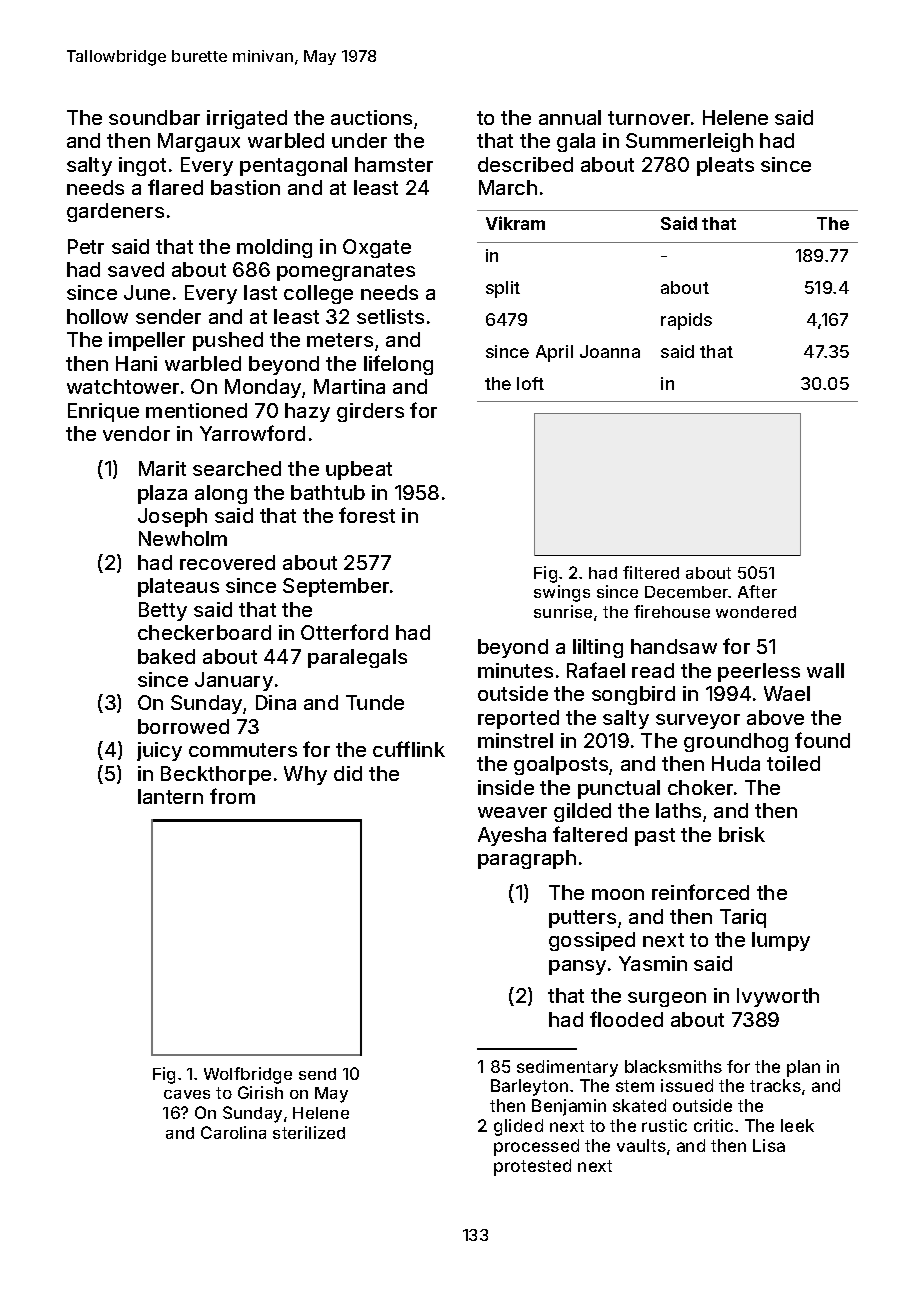  Describe the element at coordinates (743, 918) in the screenshot. I see `Tariq` at that location.
